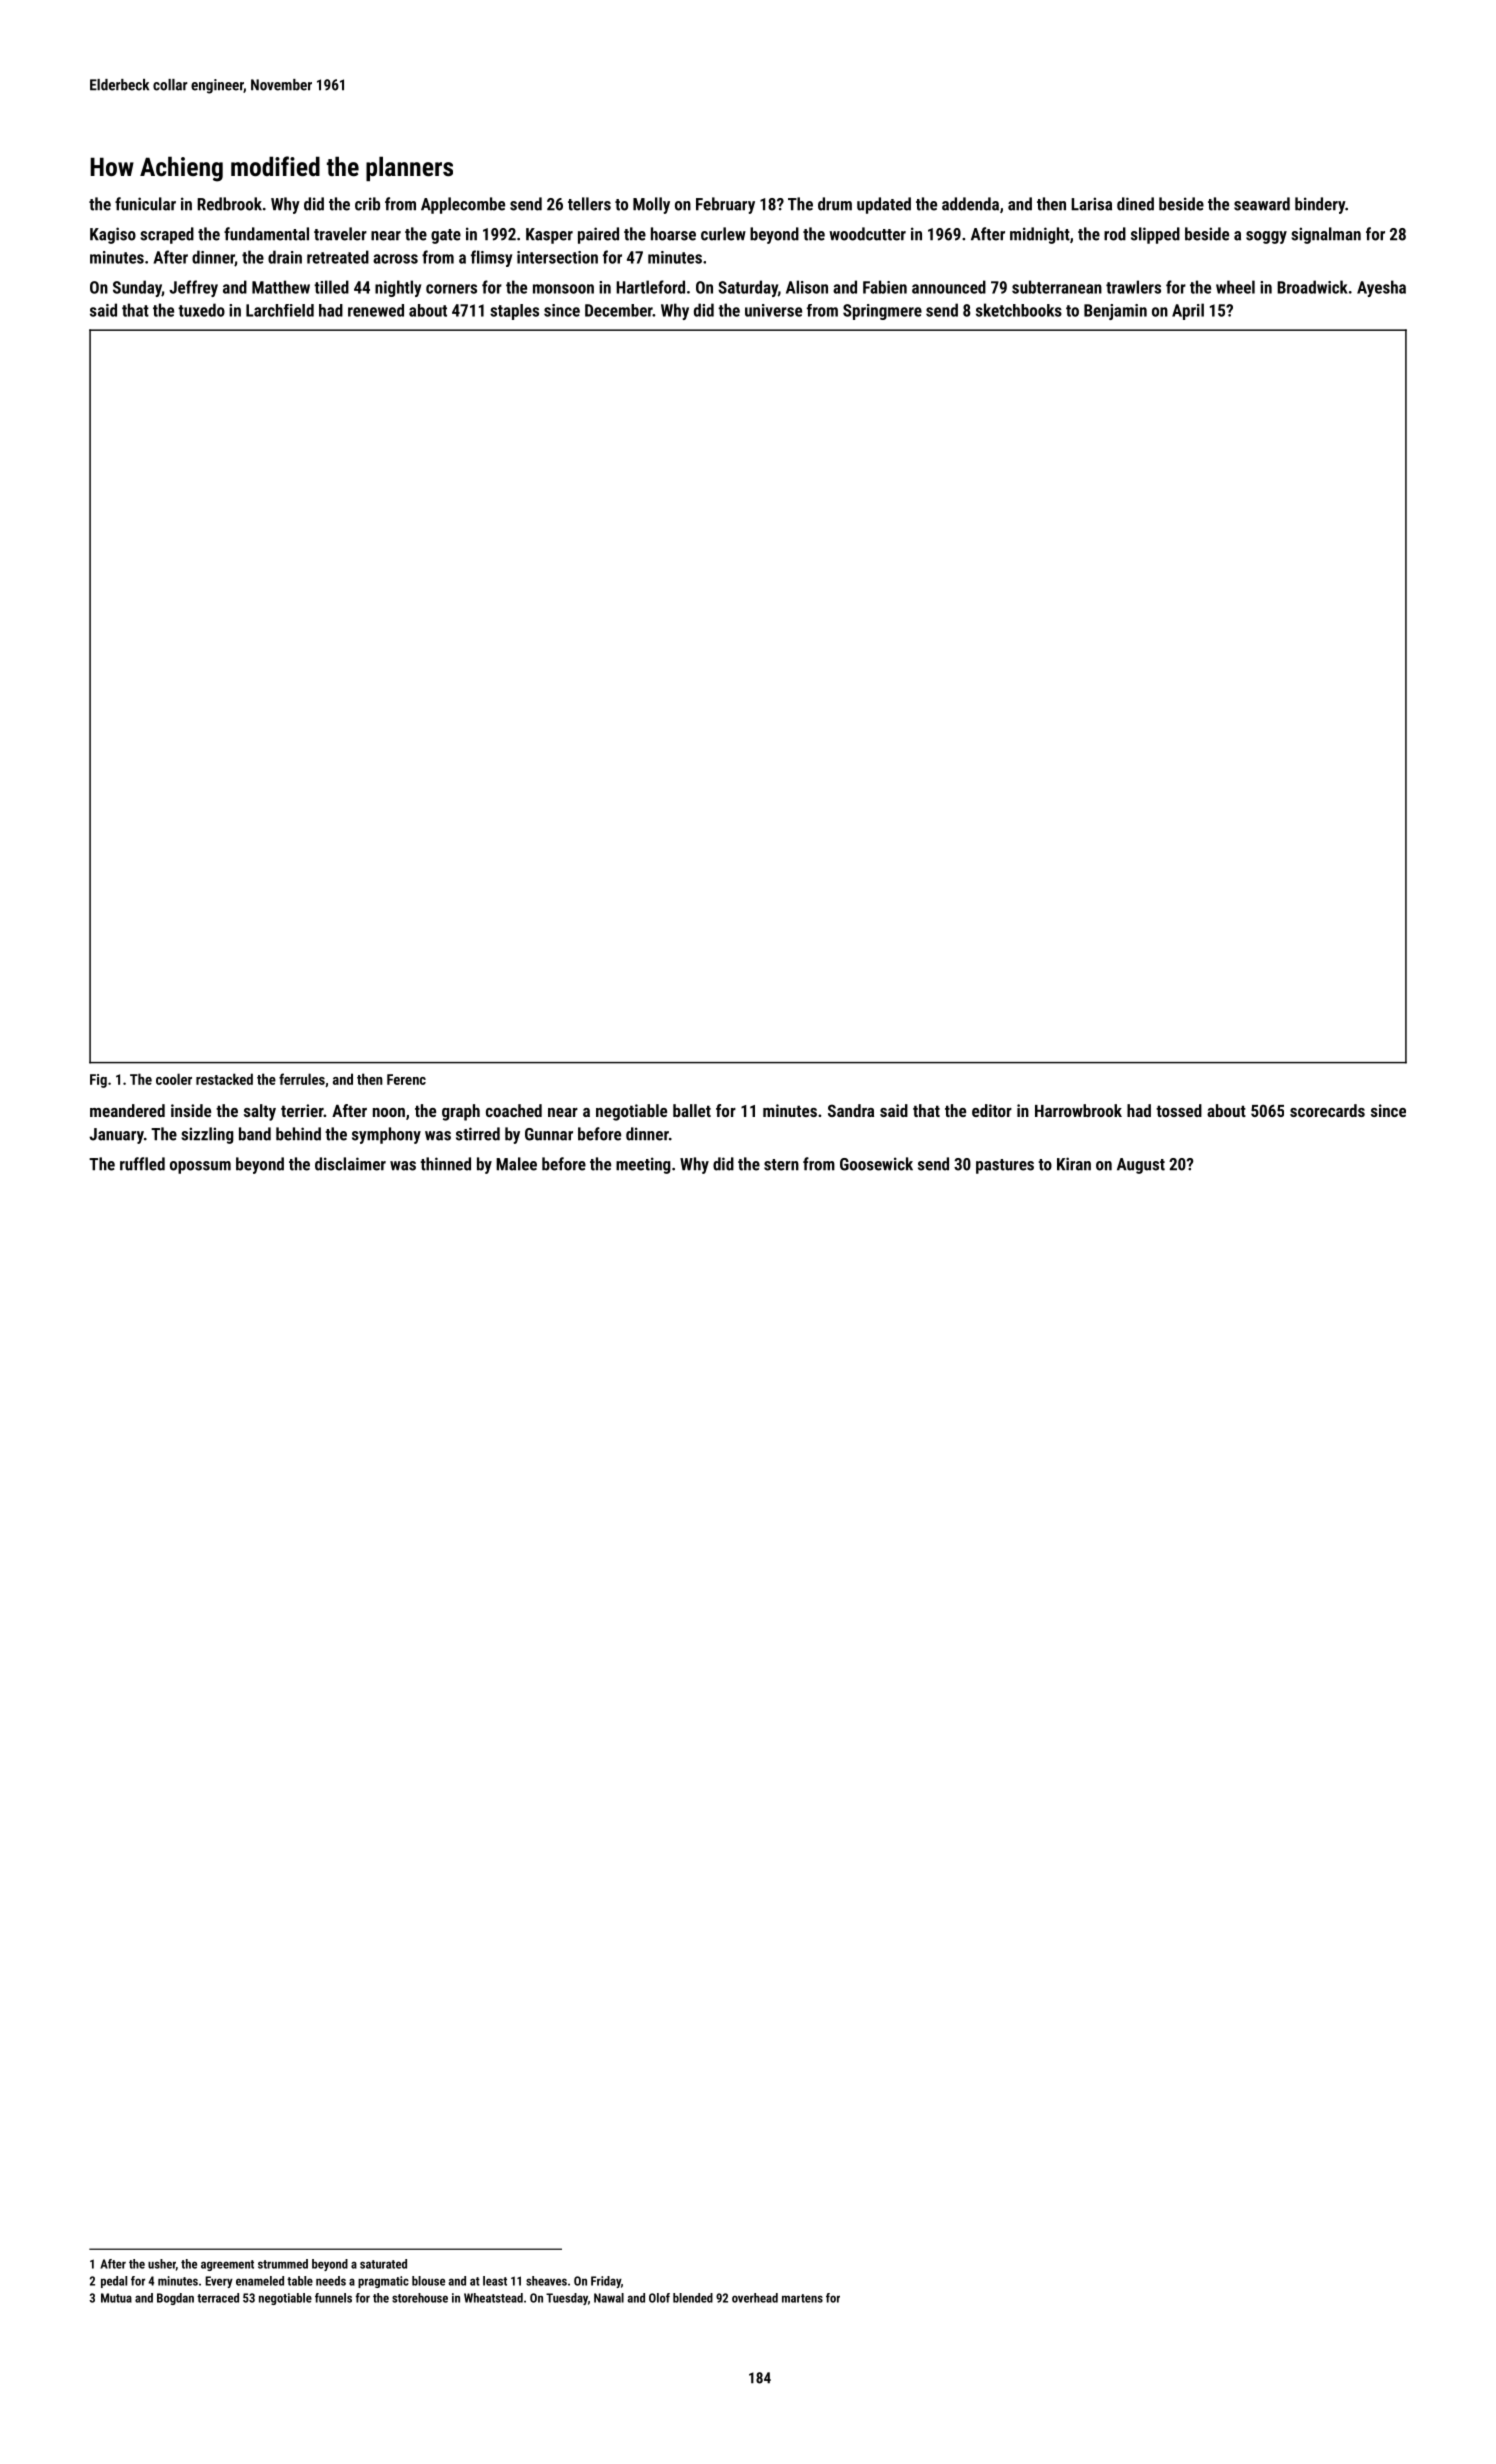 The height and width of the document is (2464, 1496). What do you see at coordinates (1005, 1166) in the document?
I see `pastures` at bounding box center [1005, 1166].
